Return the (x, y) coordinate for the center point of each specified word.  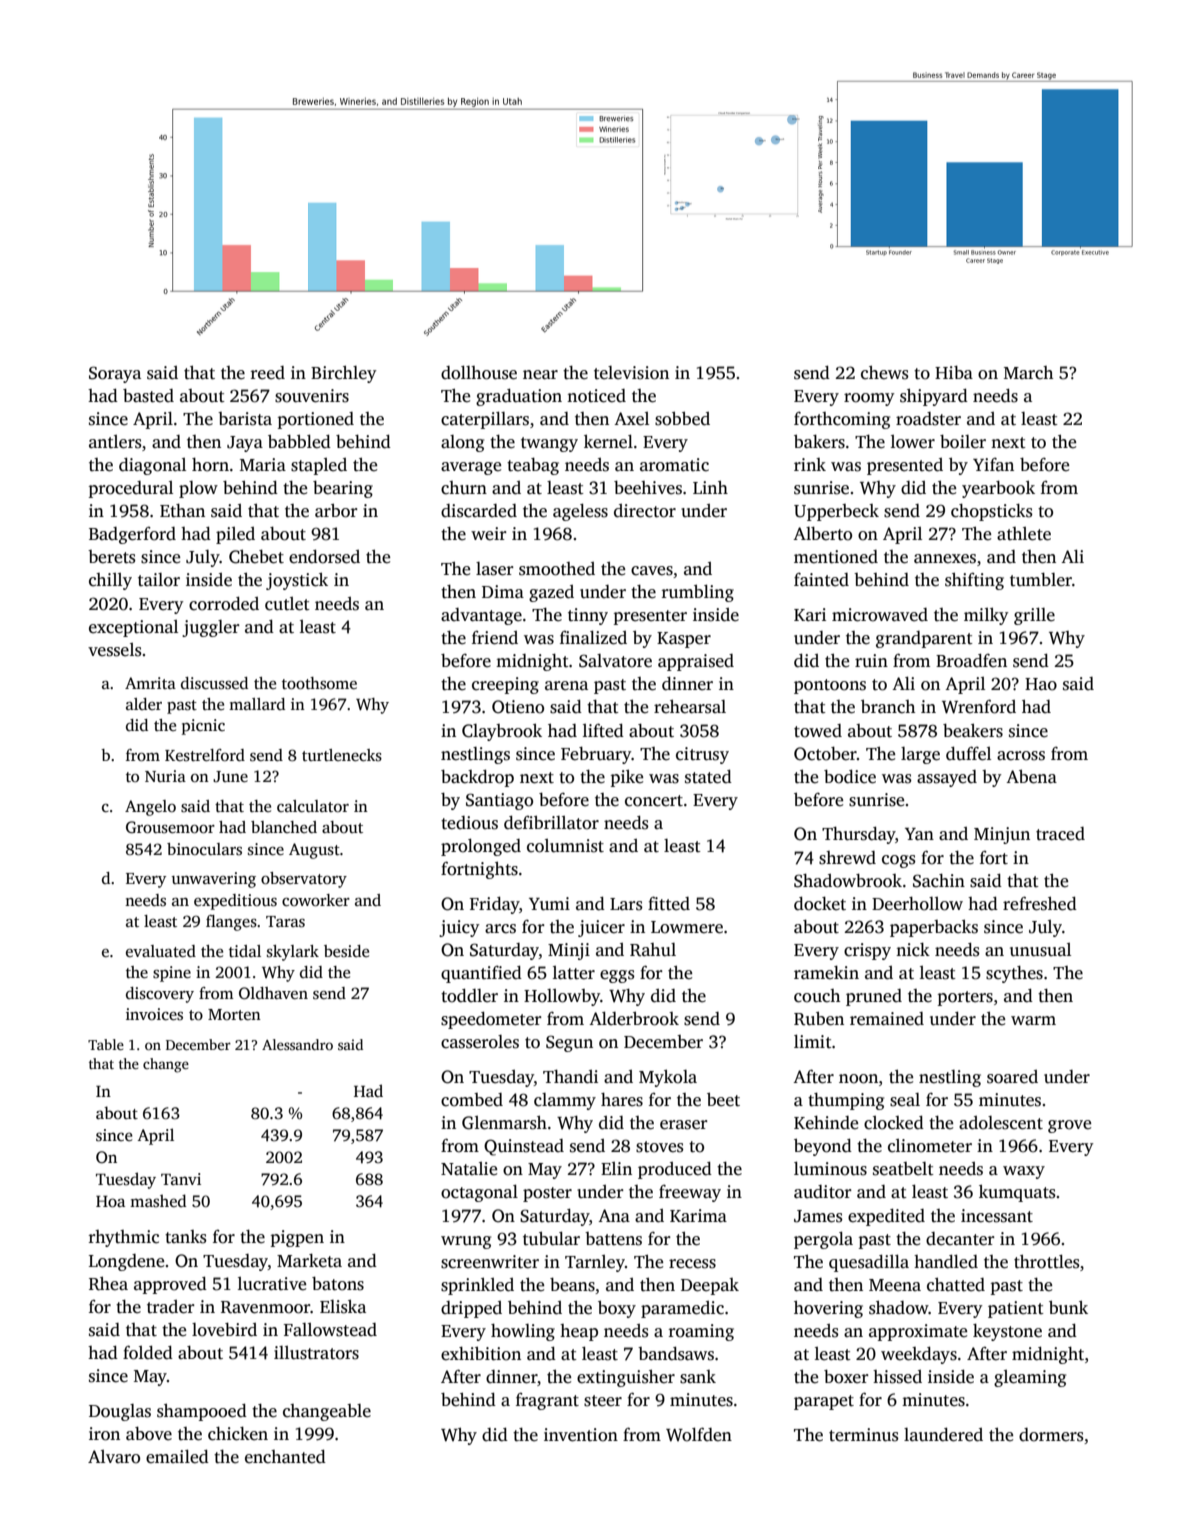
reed (268, 373)
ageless (580, 512)
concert (654, 801)
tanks (186, 1237)
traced (1060, 834)
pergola (823, 1240)
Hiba (954, 372)
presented (905, 466)
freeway (690, 1193)
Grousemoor (170, 827)
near (540, 375)
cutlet (287, 604)
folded (148, 1352)
